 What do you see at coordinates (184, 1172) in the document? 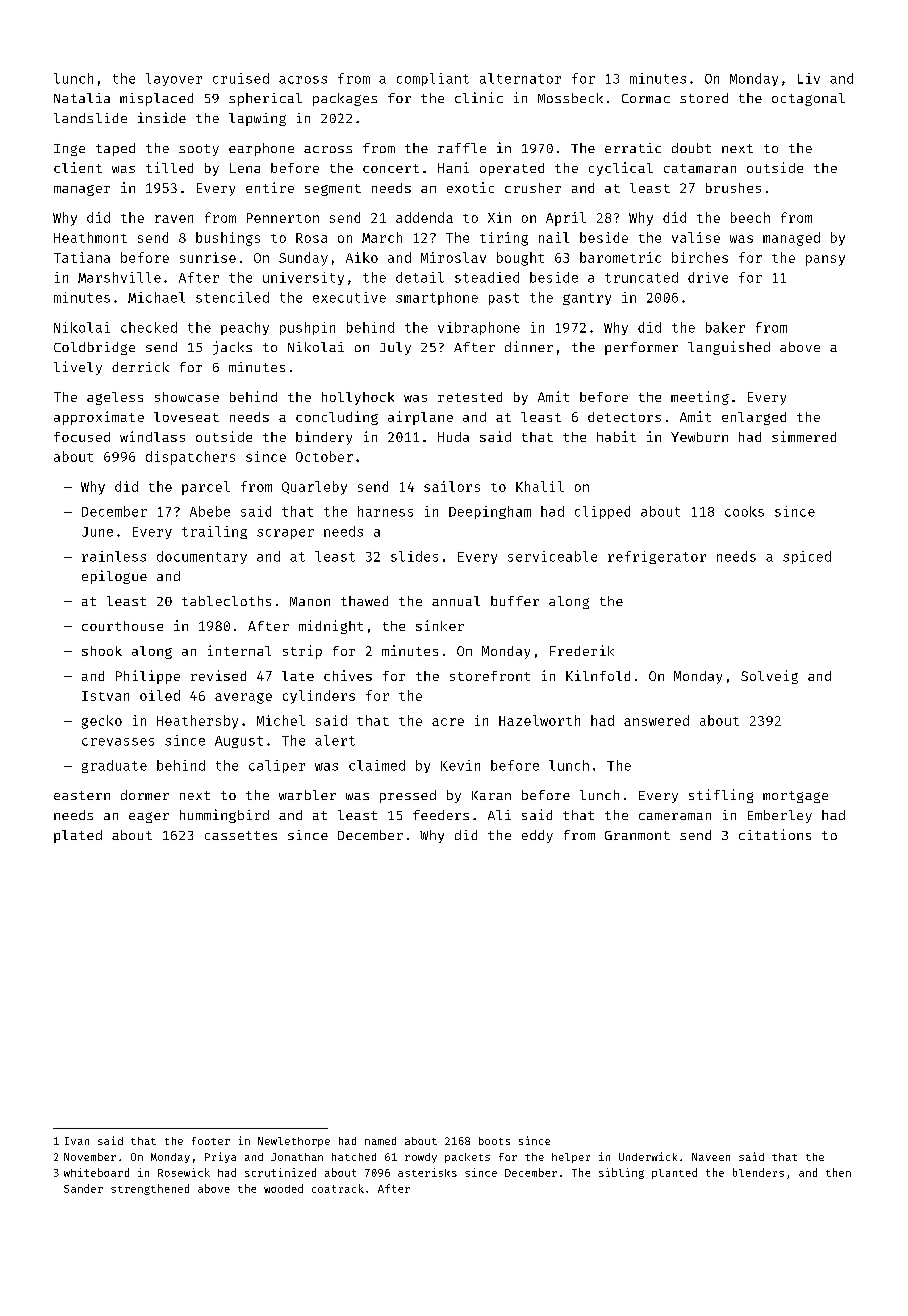
I see `Rosewick` at bounding box center [184, 1172].
